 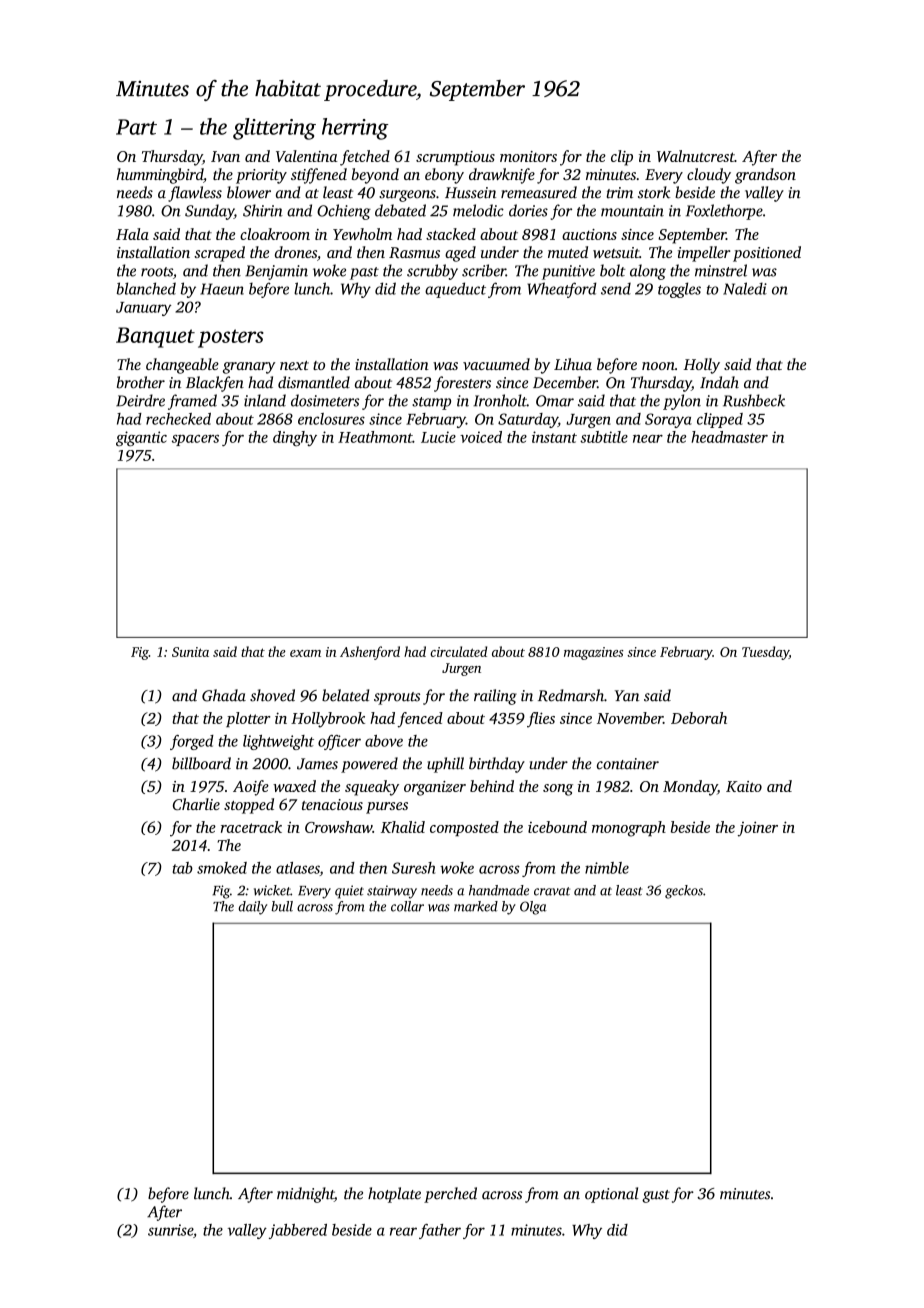 I want to click on Sunita, so click(x=190, y=652).
